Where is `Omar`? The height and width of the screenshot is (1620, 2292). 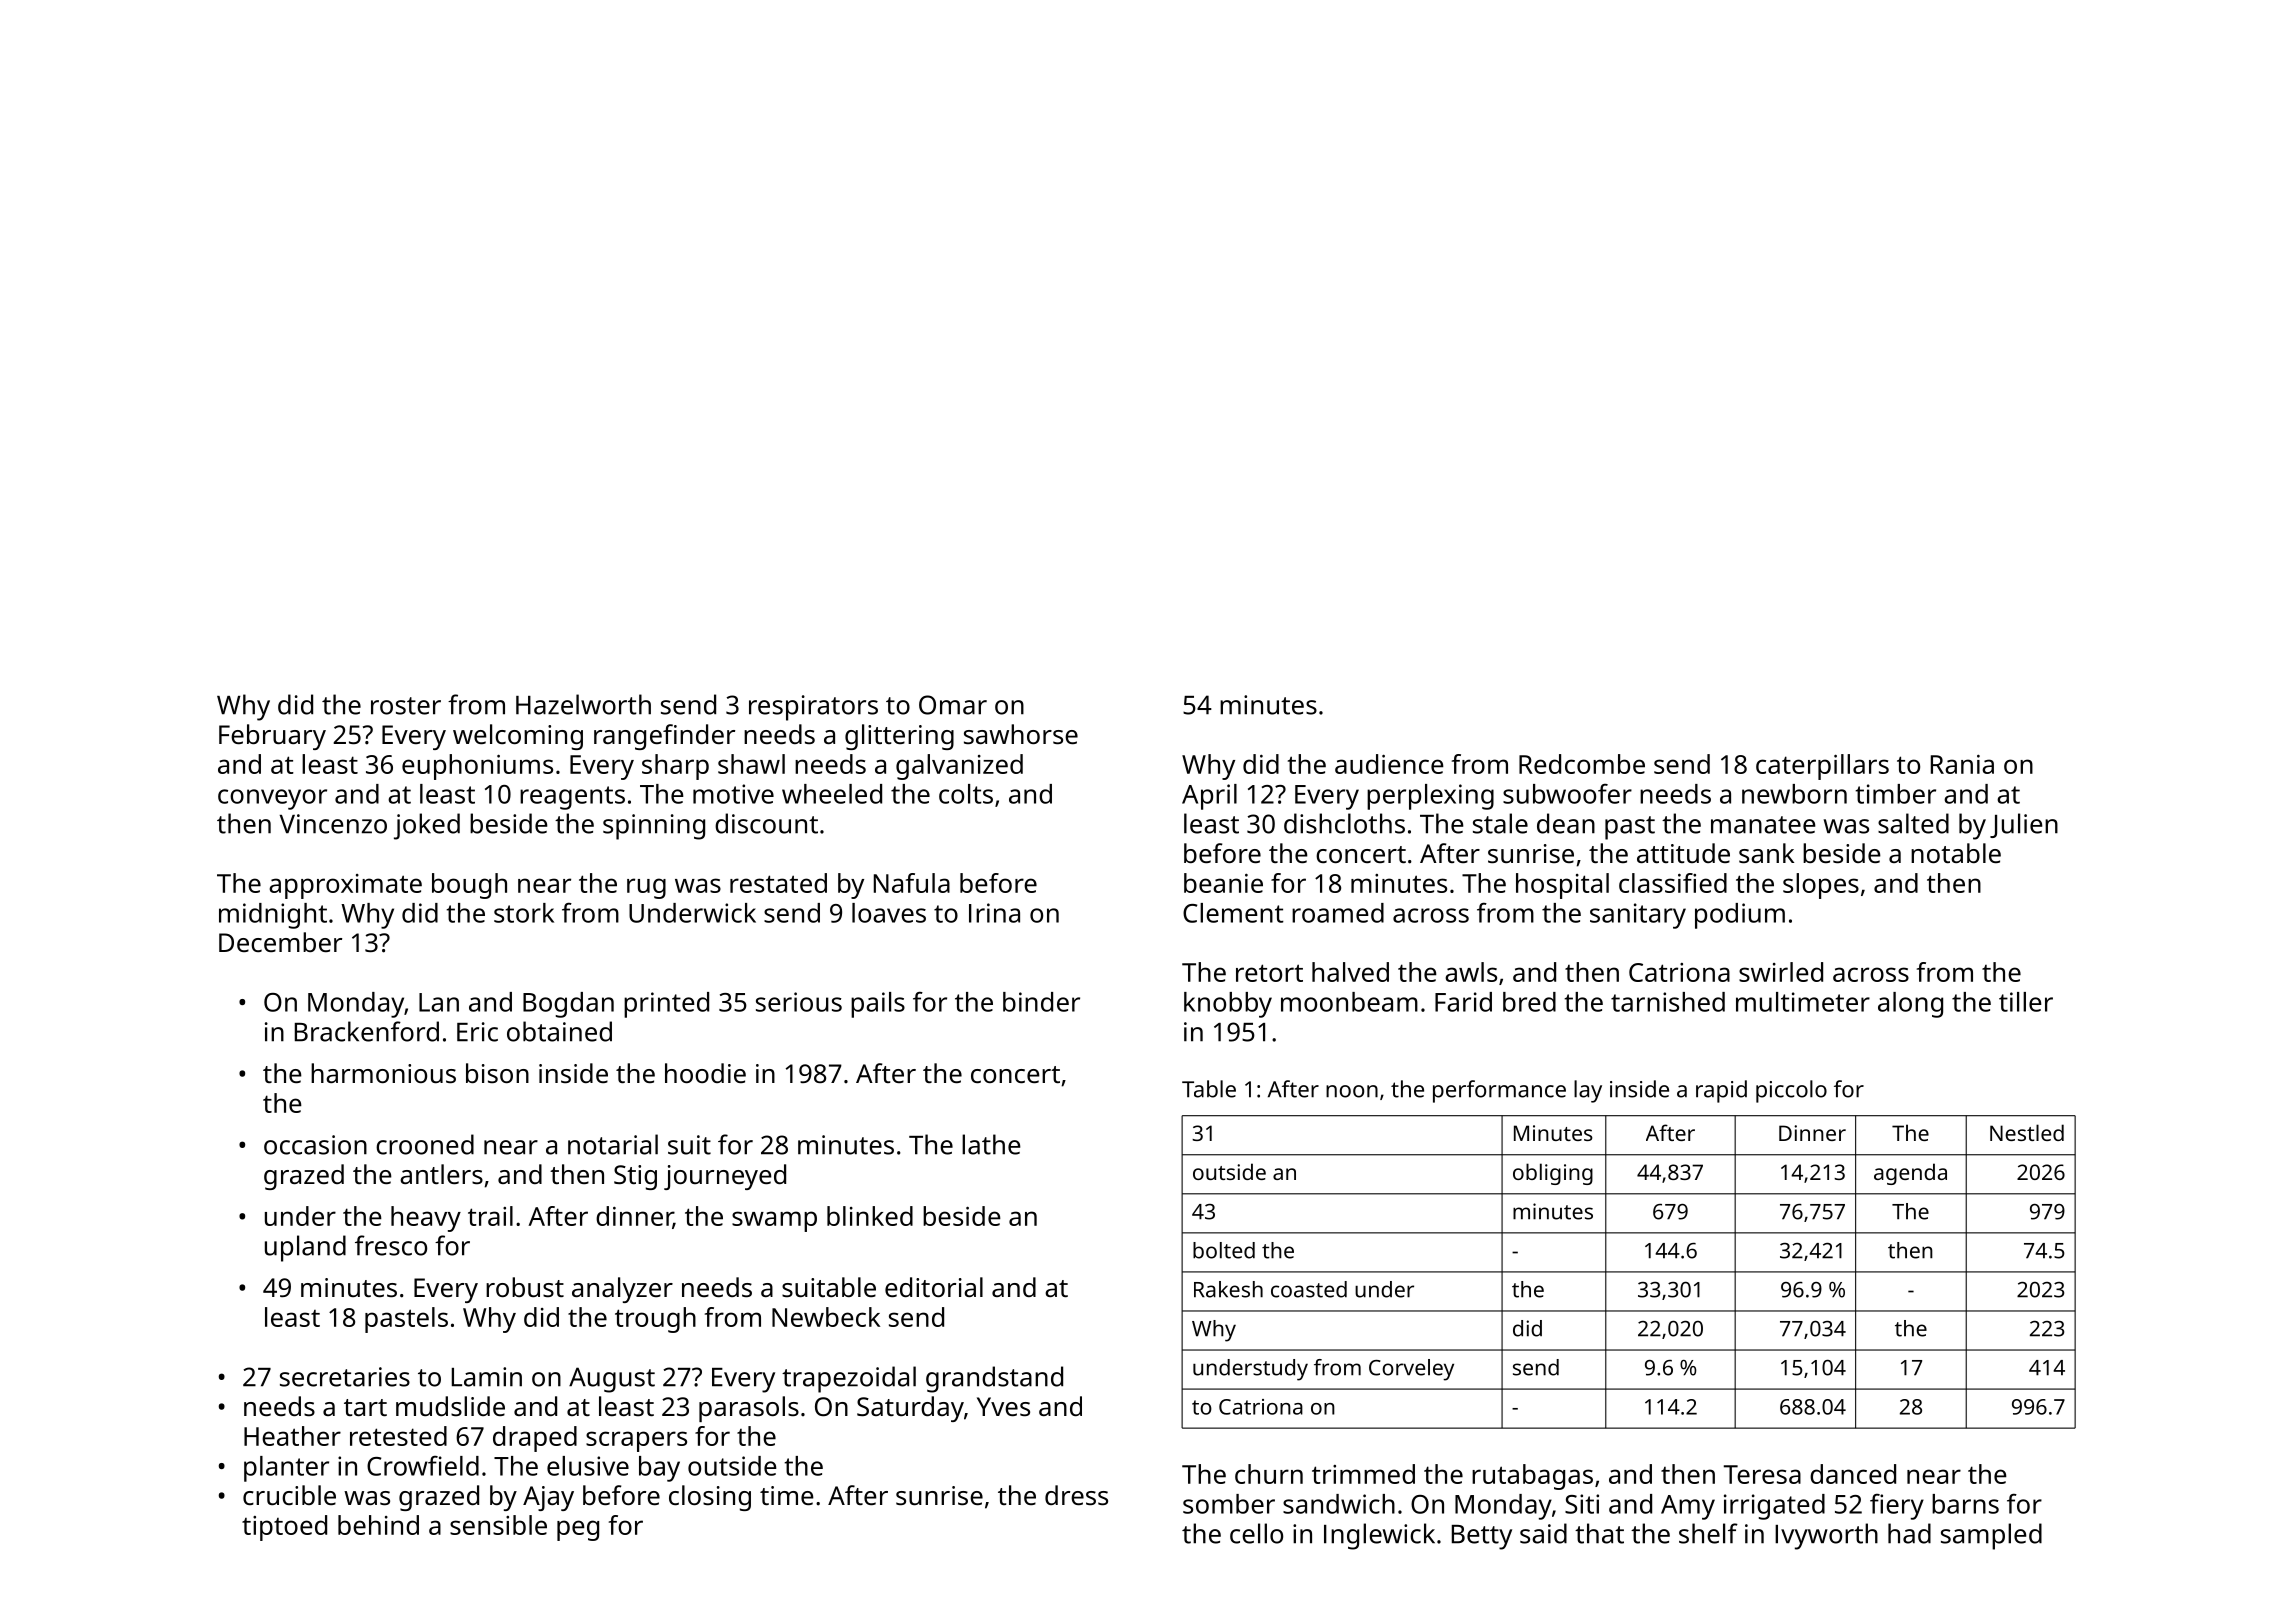 Omar is located at coordinates (953, 705).
